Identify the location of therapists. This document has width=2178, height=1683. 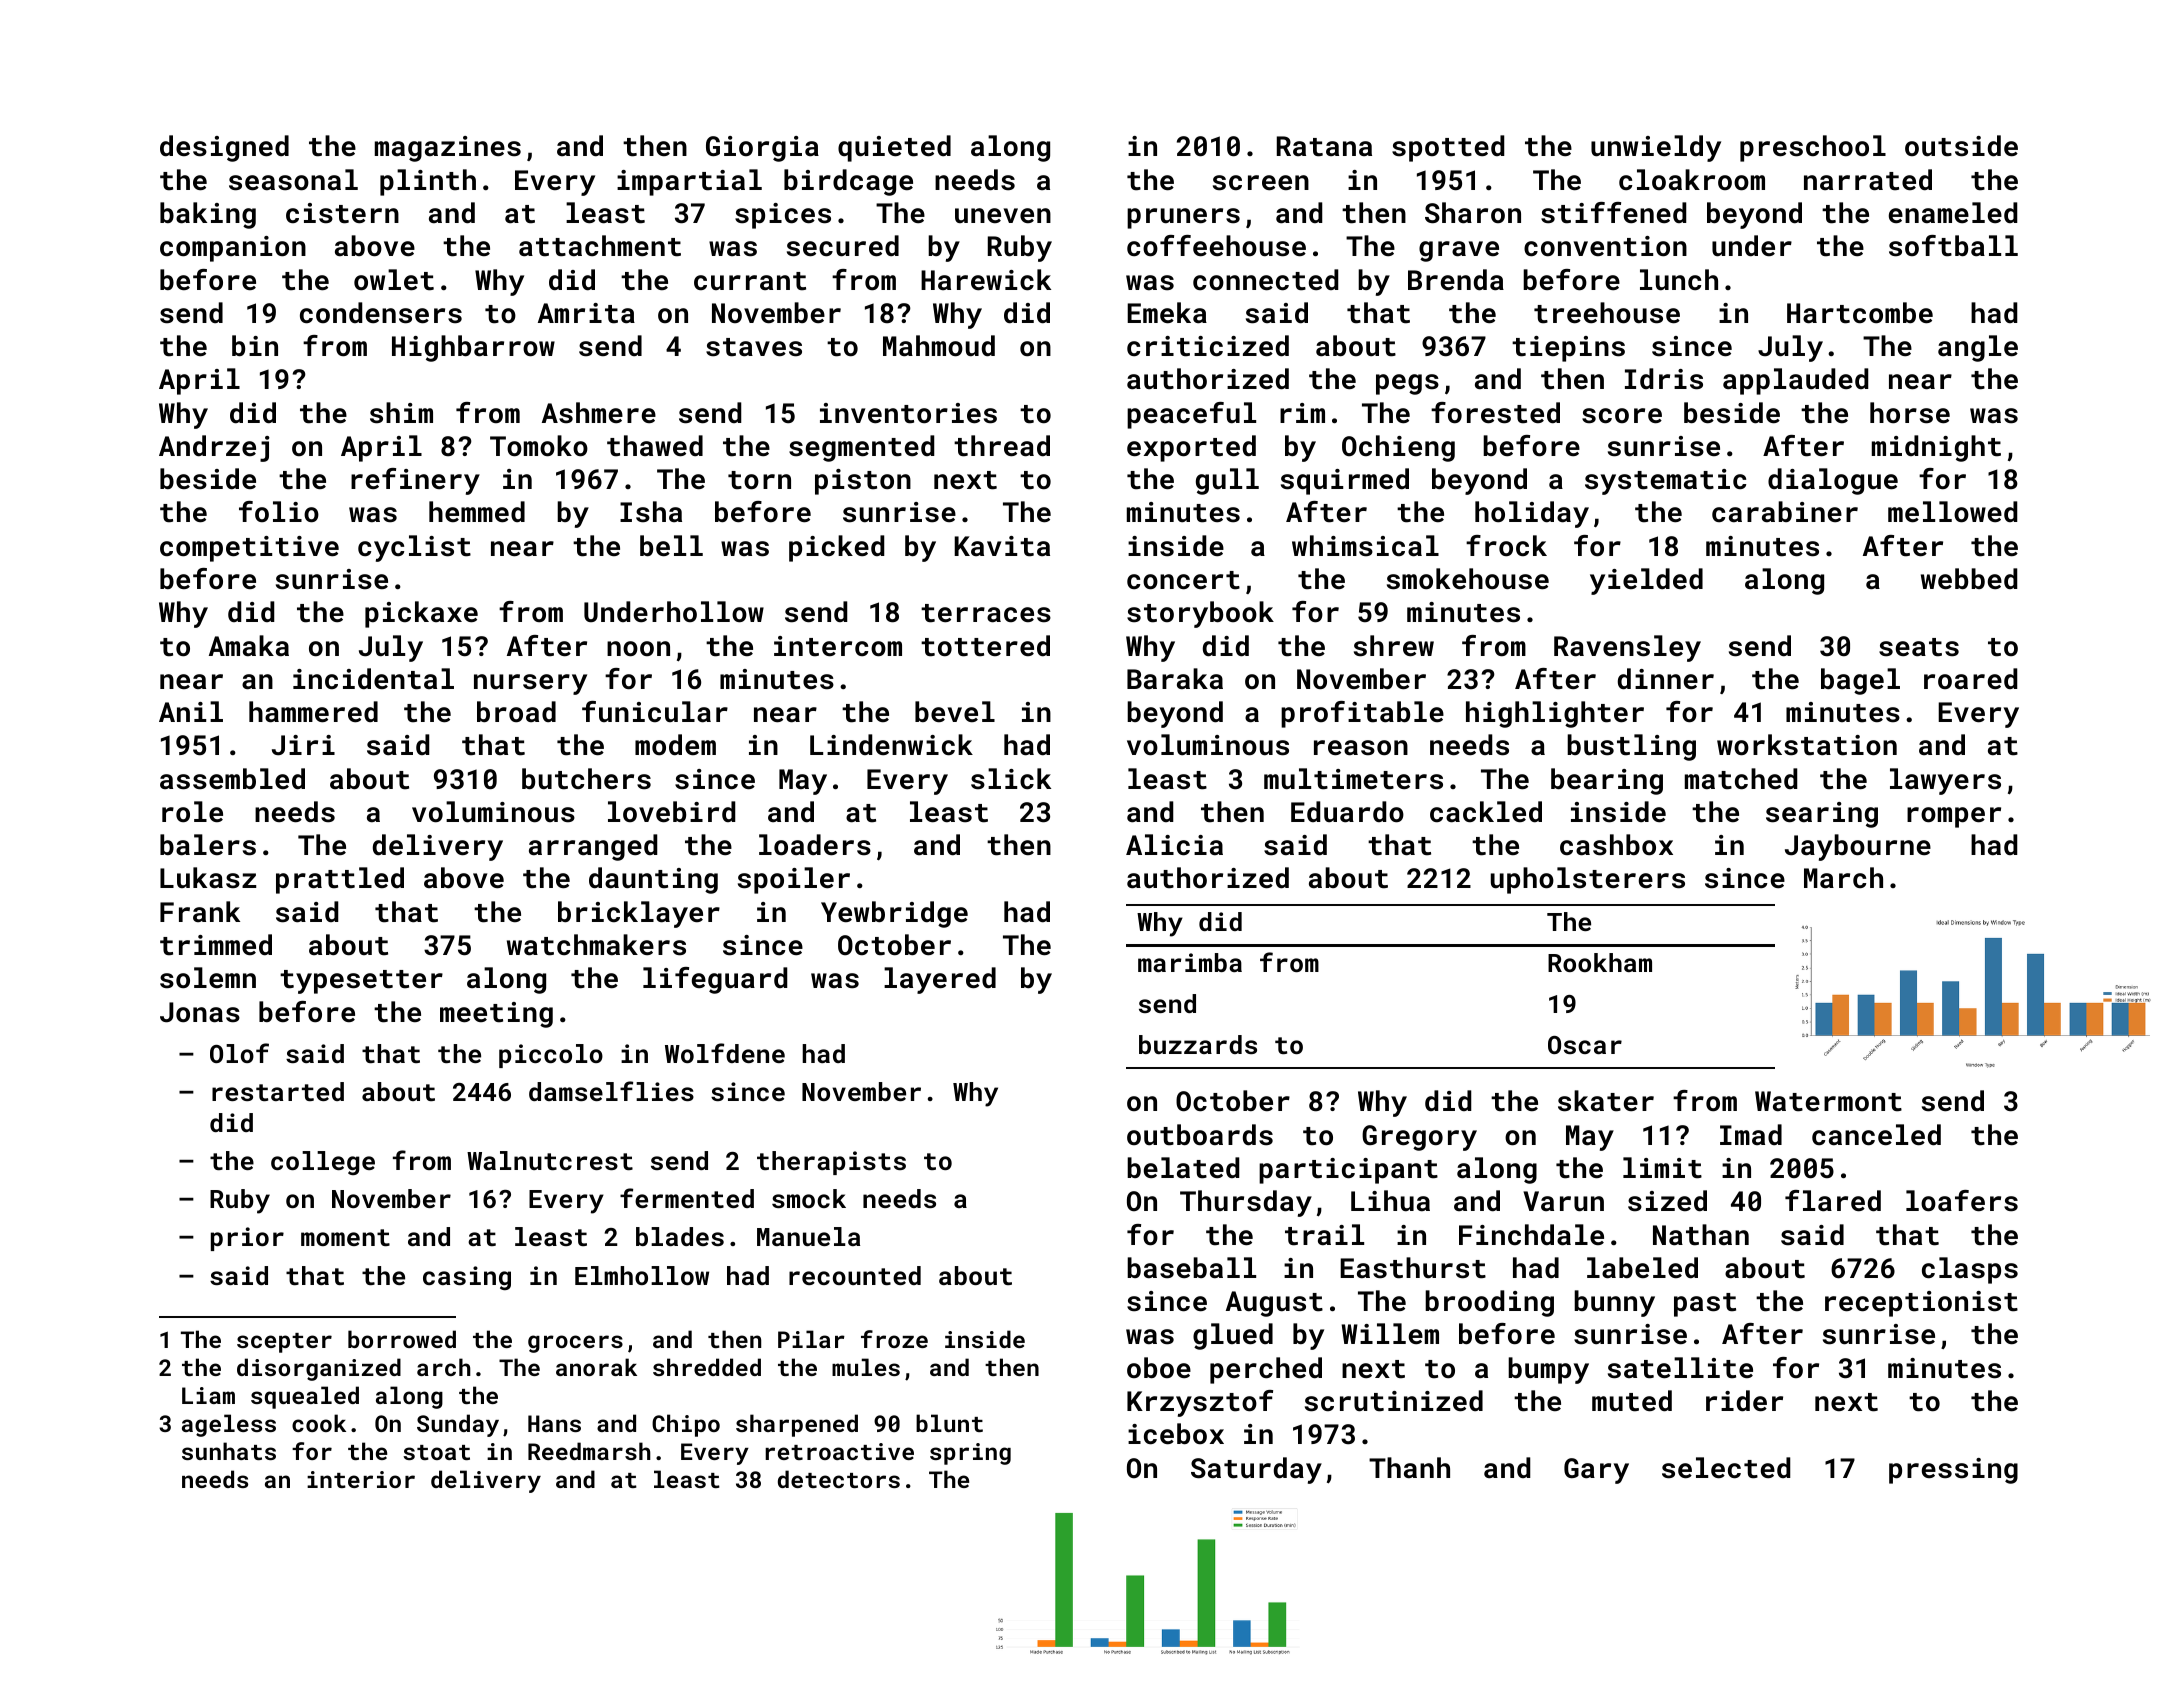
(831, 1163).
